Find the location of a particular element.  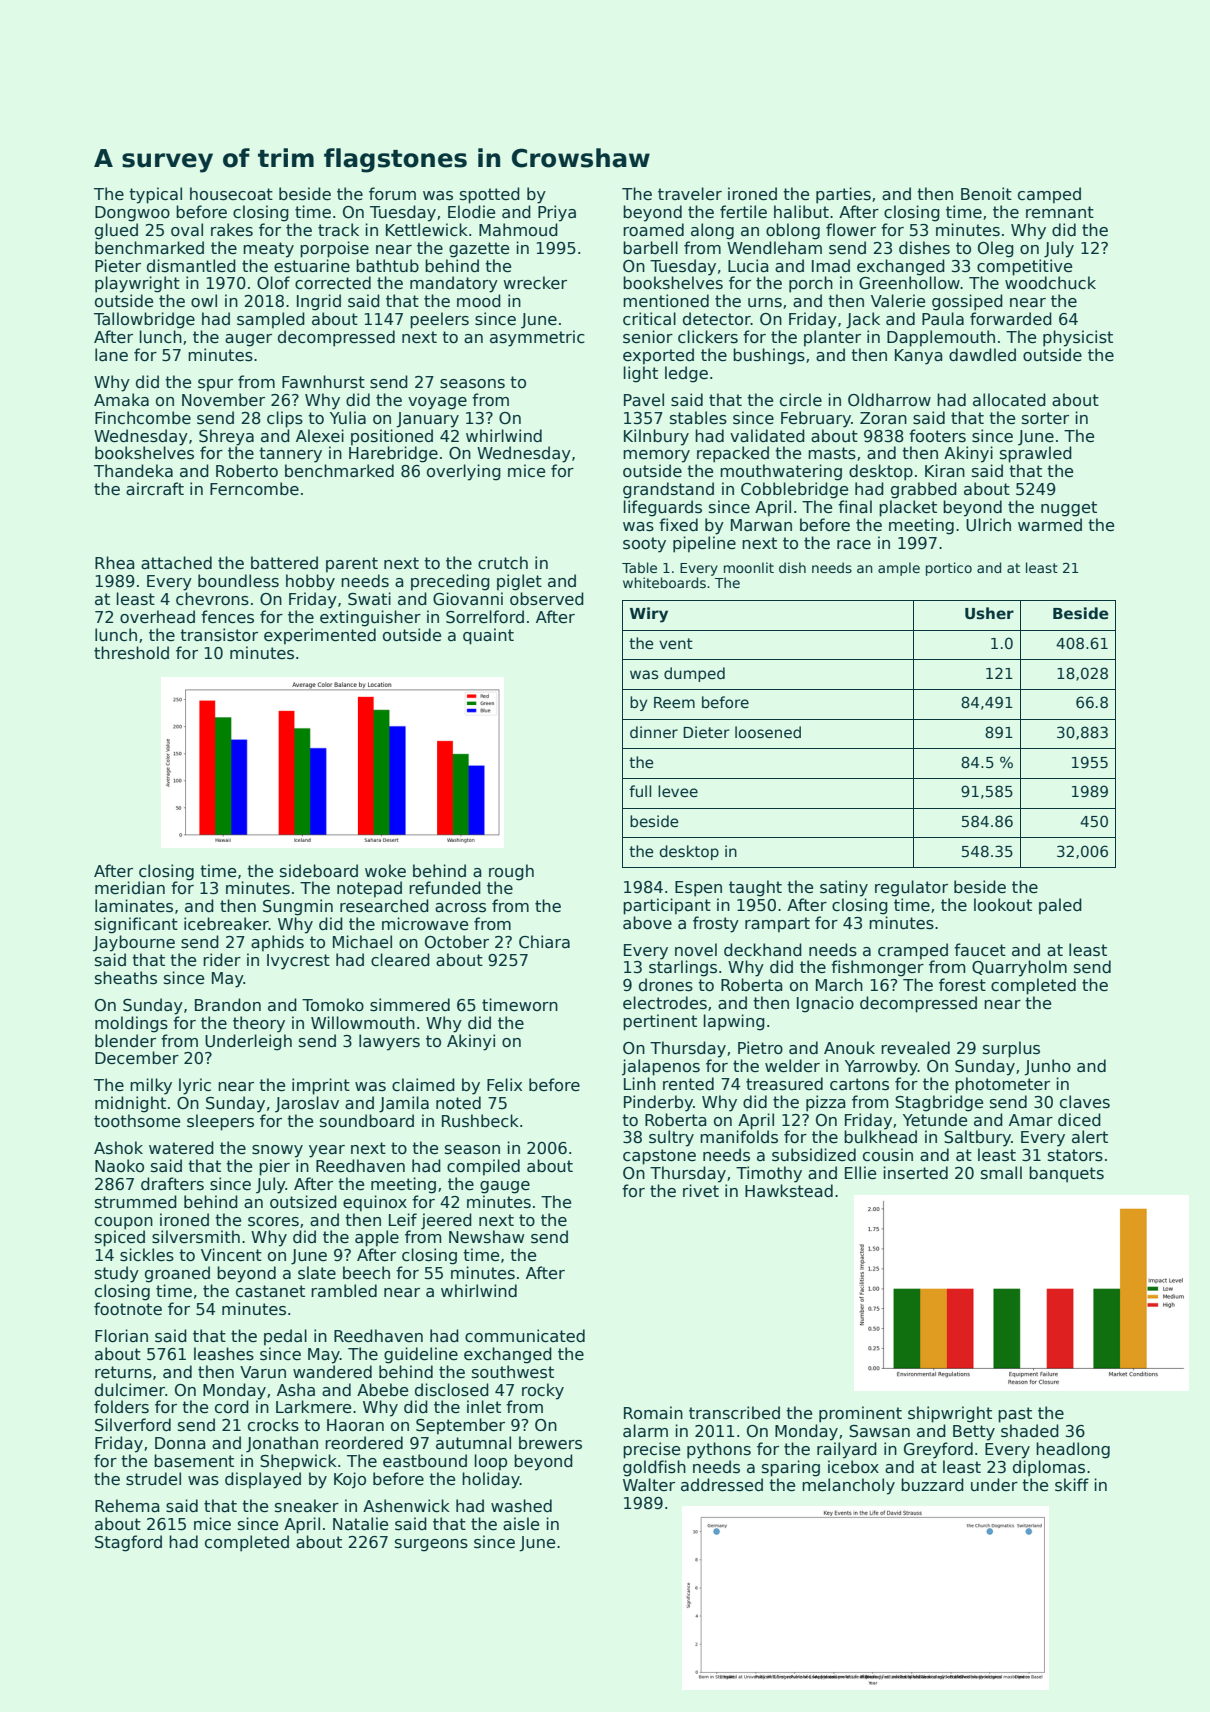

deckhand is located at coordinates (763, 949).
